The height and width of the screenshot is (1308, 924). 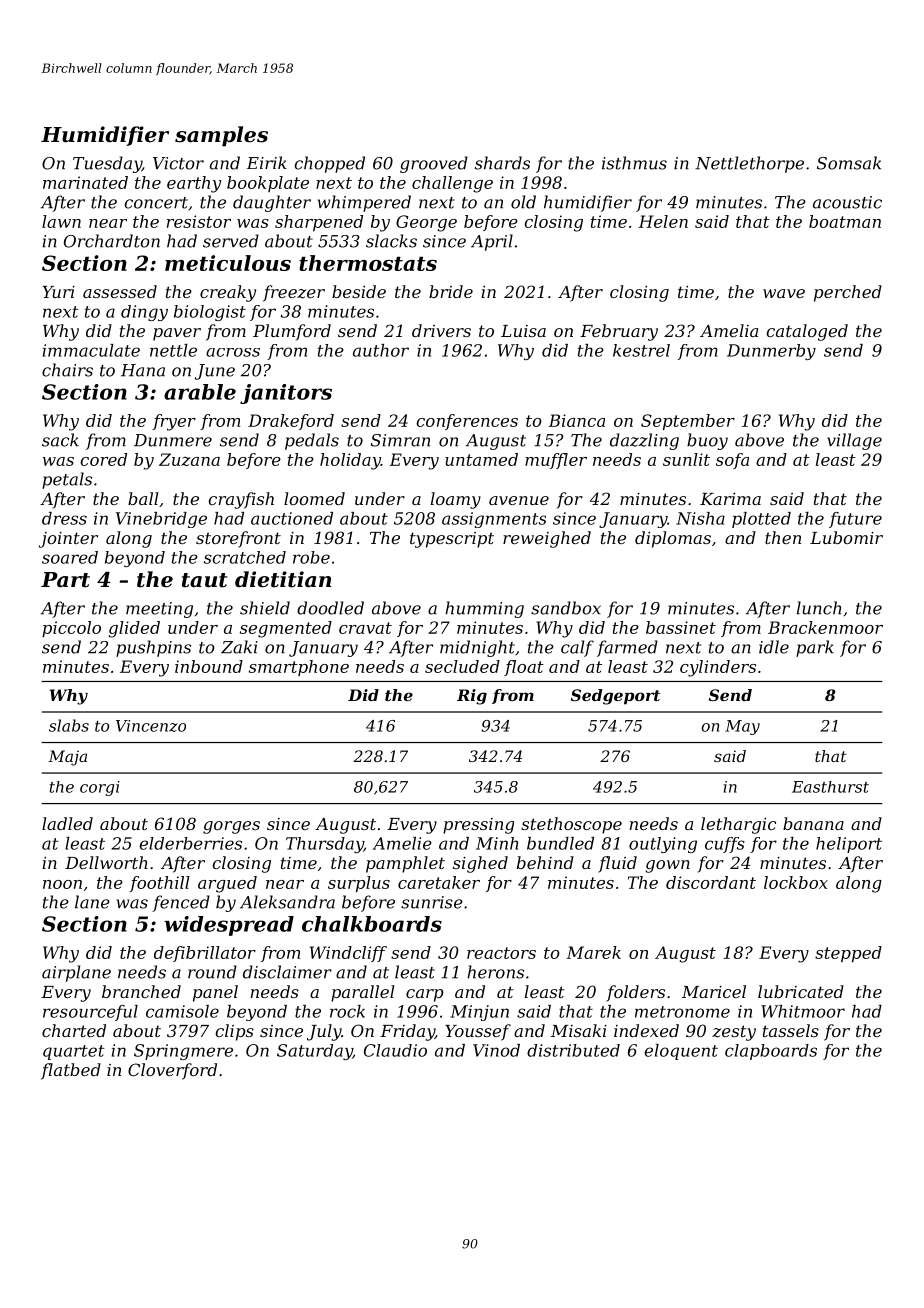 What do you see at coordinates (771, 1052) in the screenshot?
I see `clapboards` at bounding box center [771, 1052].
